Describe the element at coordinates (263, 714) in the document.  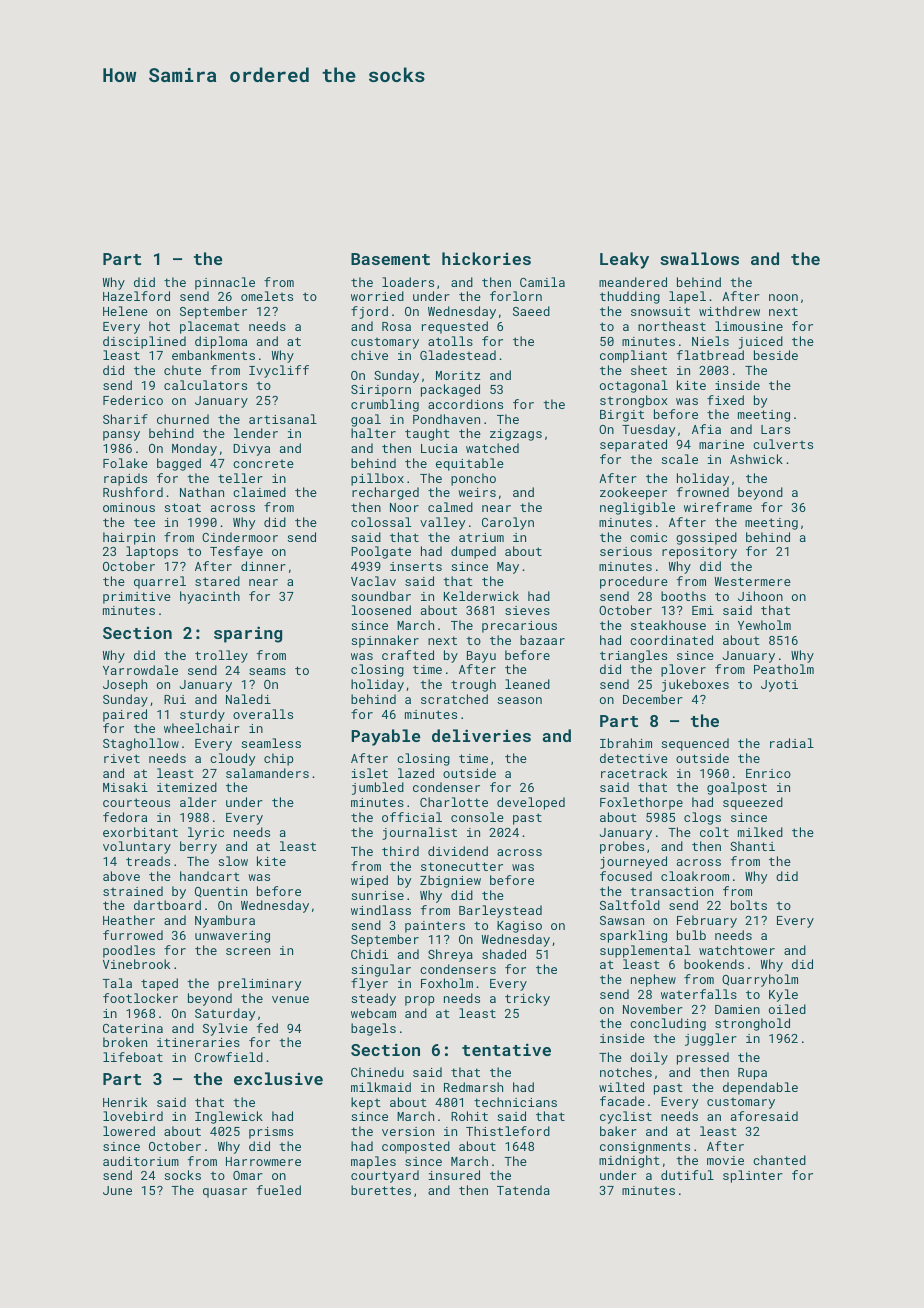
I see `overalls` at that location.
